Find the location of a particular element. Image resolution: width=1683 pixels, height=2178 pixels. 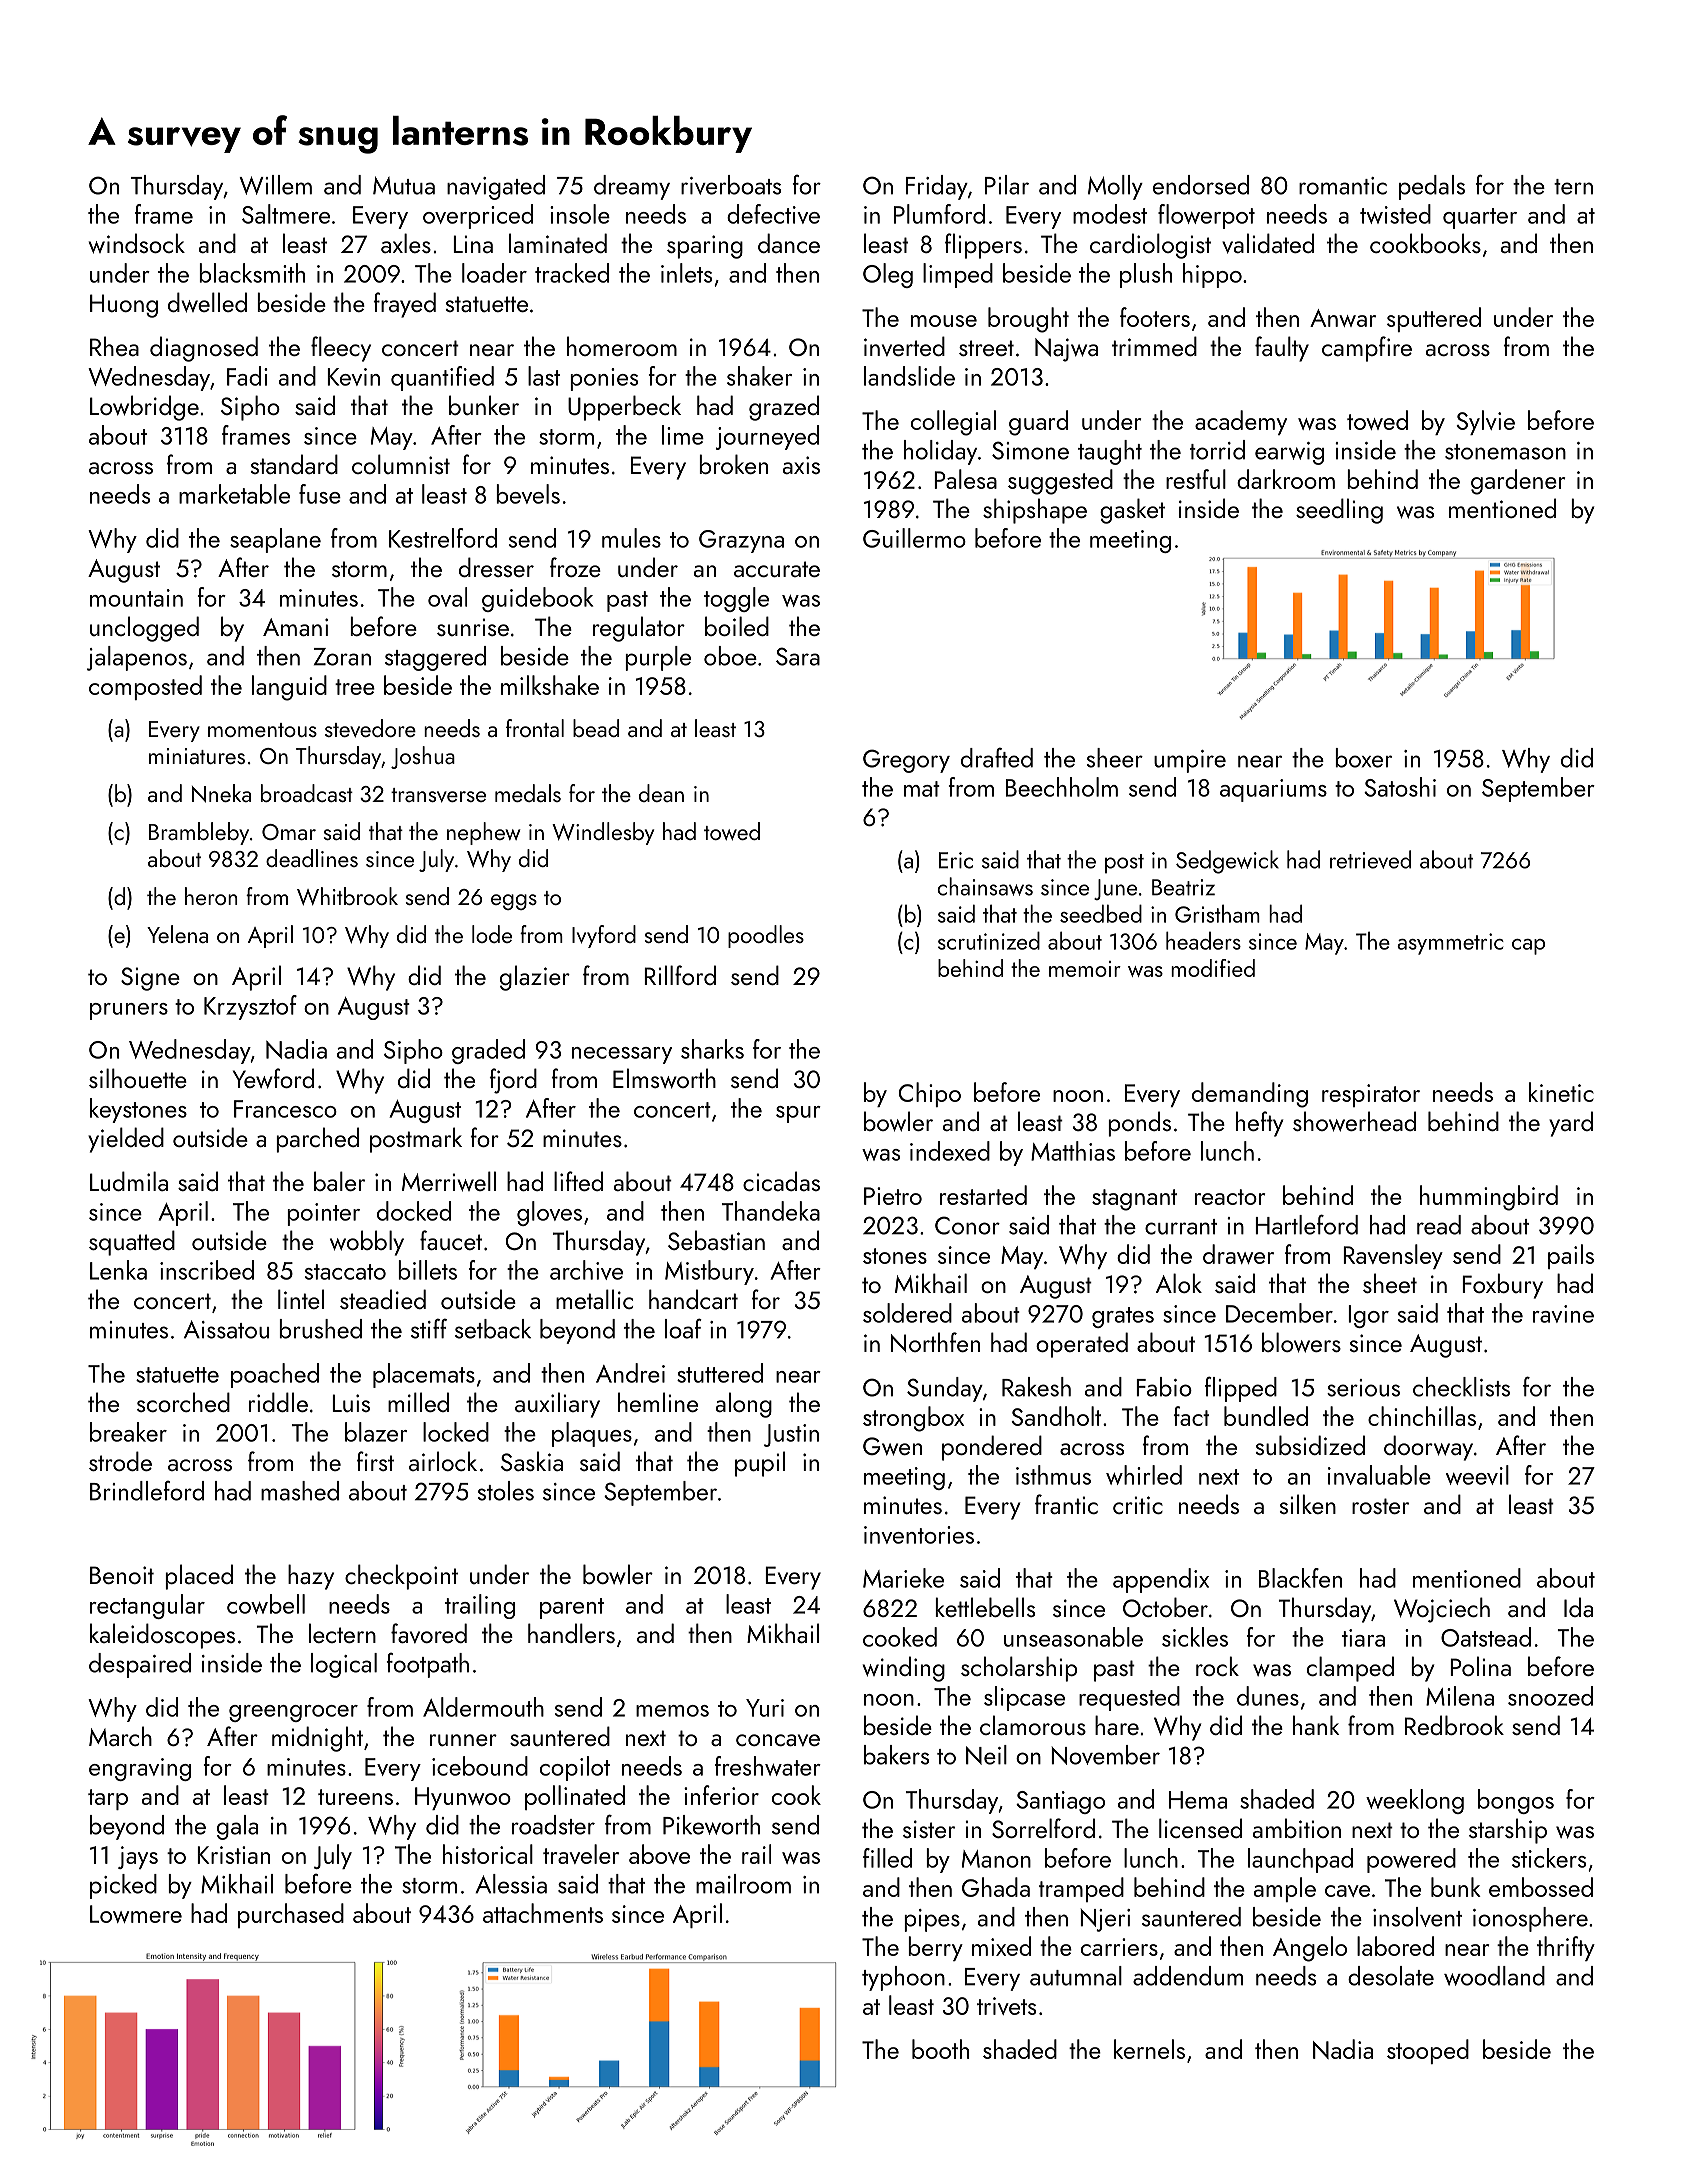

purchased is located at coordinates (291, 1915).
